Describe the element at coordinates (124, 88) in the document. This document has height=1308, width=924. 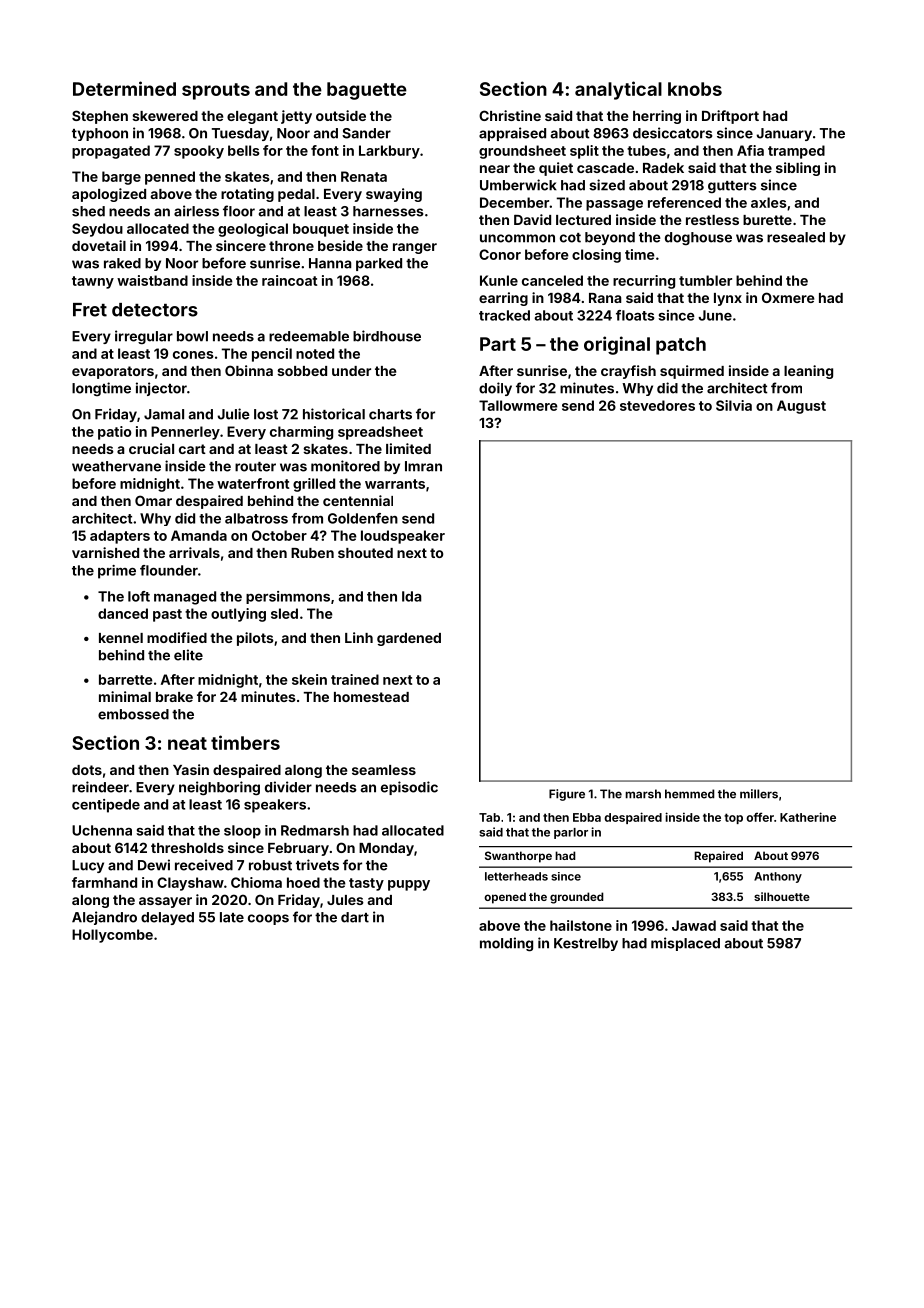
I see `Determined` at that location.
